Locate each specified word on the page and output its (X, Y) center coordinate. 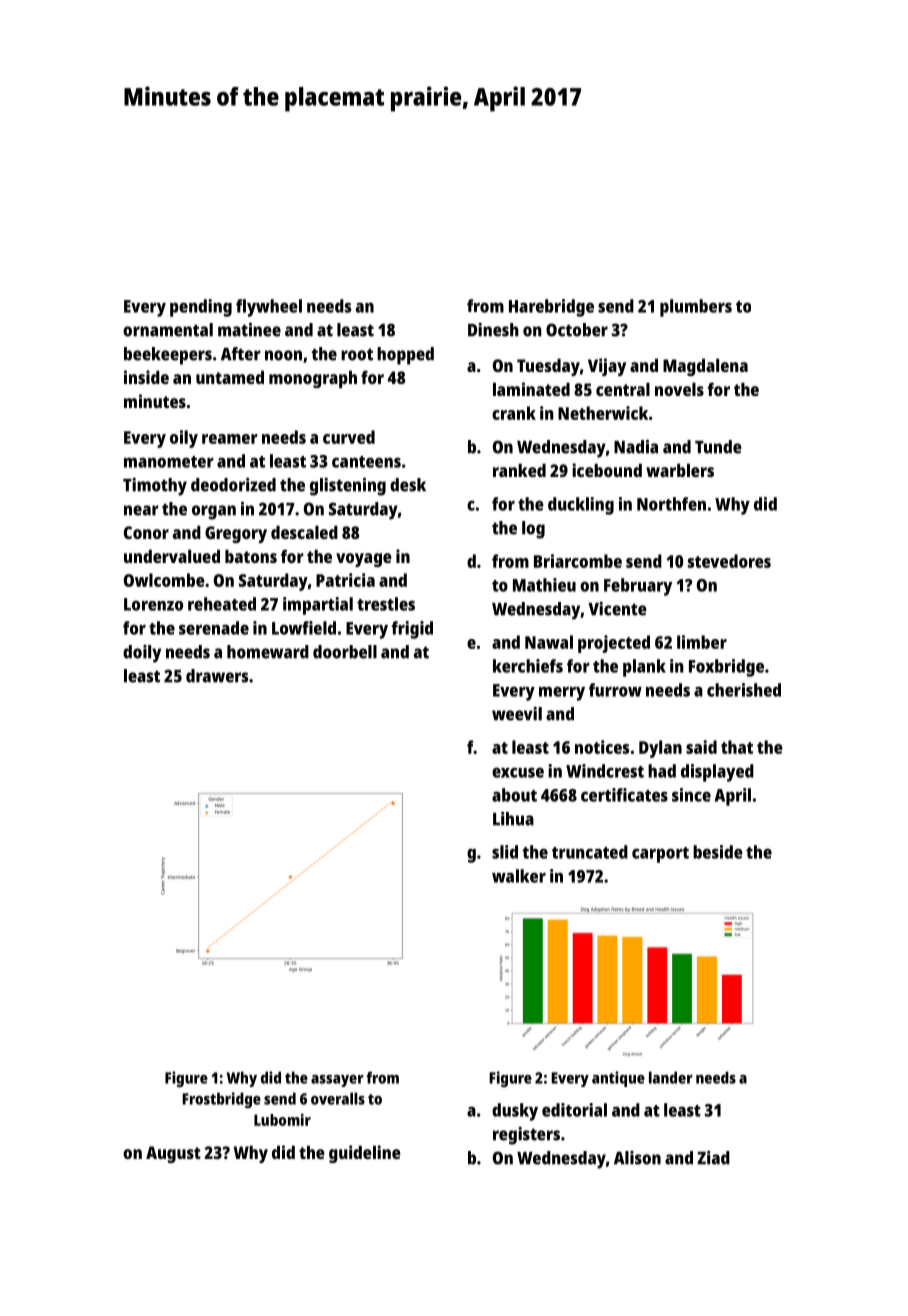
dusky (515, 1112)
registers (526, 1136)
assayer (337, 1081)
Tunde (718, 447)
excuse (518, 772)
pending (201, 308)
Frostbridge (221, 1100)
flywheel (269, 308)
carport (660, 855)
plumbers (696, 308)
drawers (217, 676)
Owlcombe (164, 580)
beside (718, 852)
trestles (386, 604)
